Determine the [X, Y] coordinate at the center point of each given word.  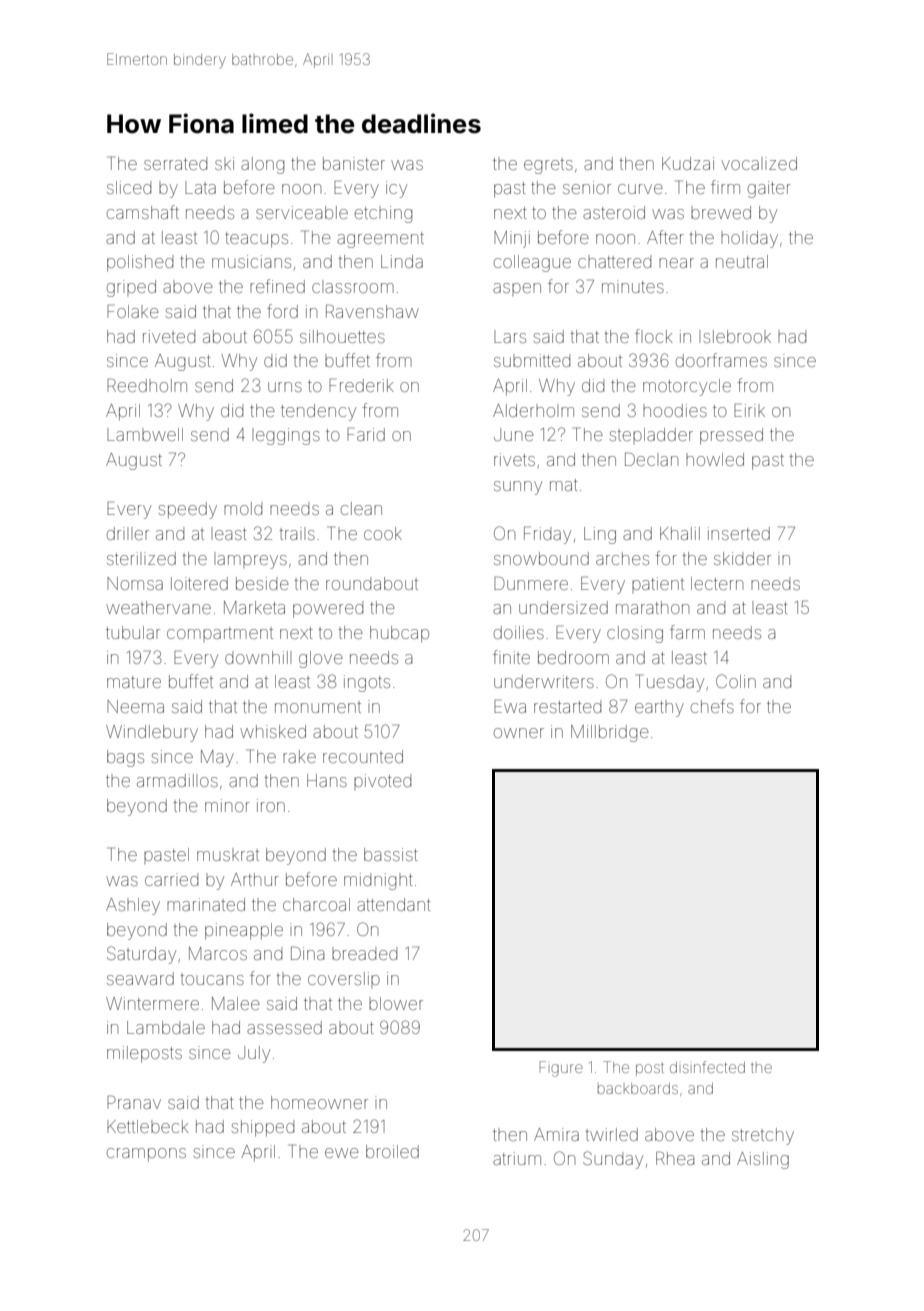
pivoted [382, 782]
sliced [129, 187]
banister [354, 163]
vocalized [759, 163]
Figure [561, 1069]
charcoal [316, 904]
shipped [263, 1128]
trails [297, 533]
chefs [712, 706]
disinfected [707, 1067]
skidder [742, 558]
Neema [135, 706]
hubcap [399, 634]
